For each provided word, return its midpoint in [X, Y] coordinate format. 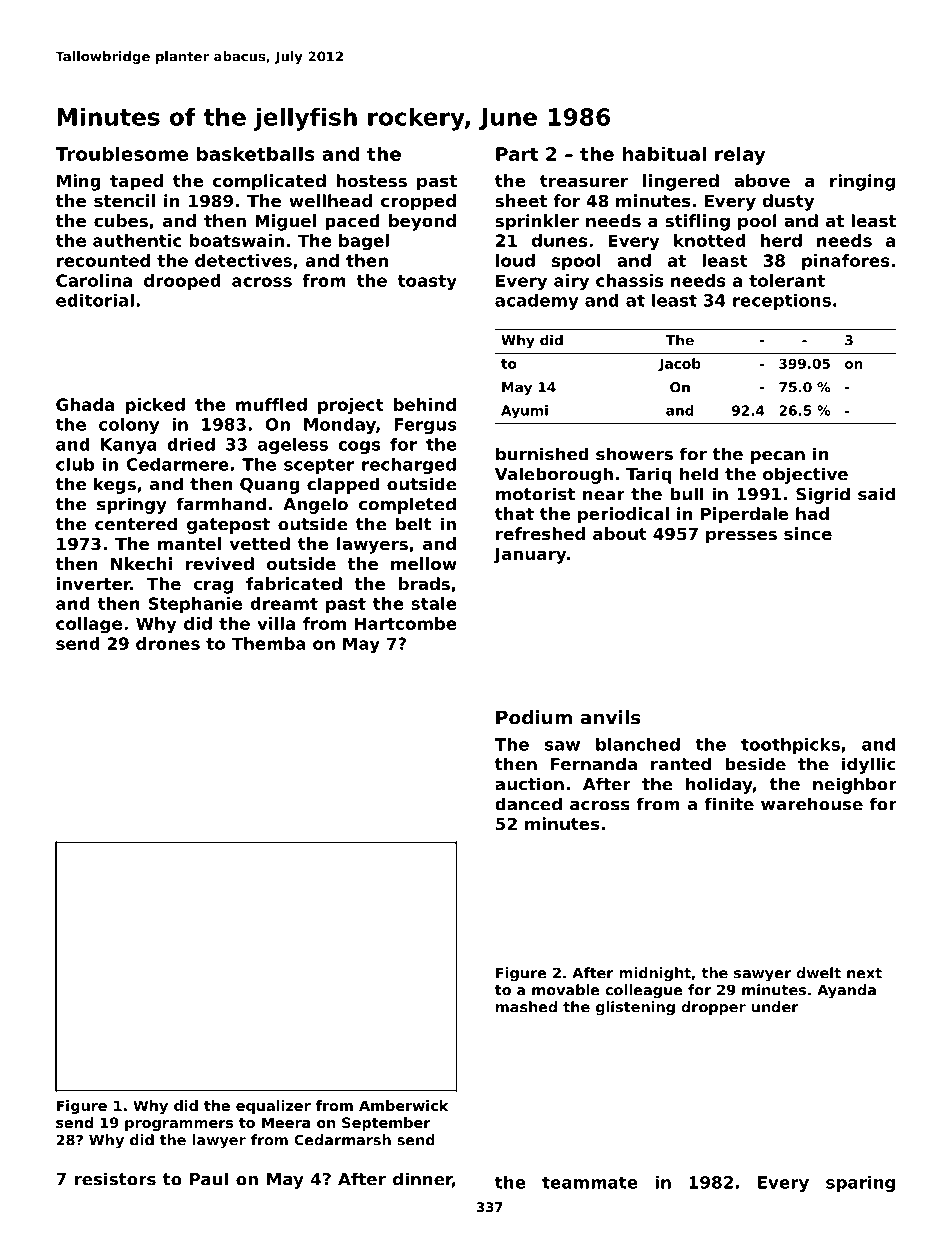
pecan [778, 457]
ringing [862, 182]
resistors [115, 1179]
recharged [409, 466]
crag [213, 587]
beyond [422, 222]
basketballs [256, 153]
